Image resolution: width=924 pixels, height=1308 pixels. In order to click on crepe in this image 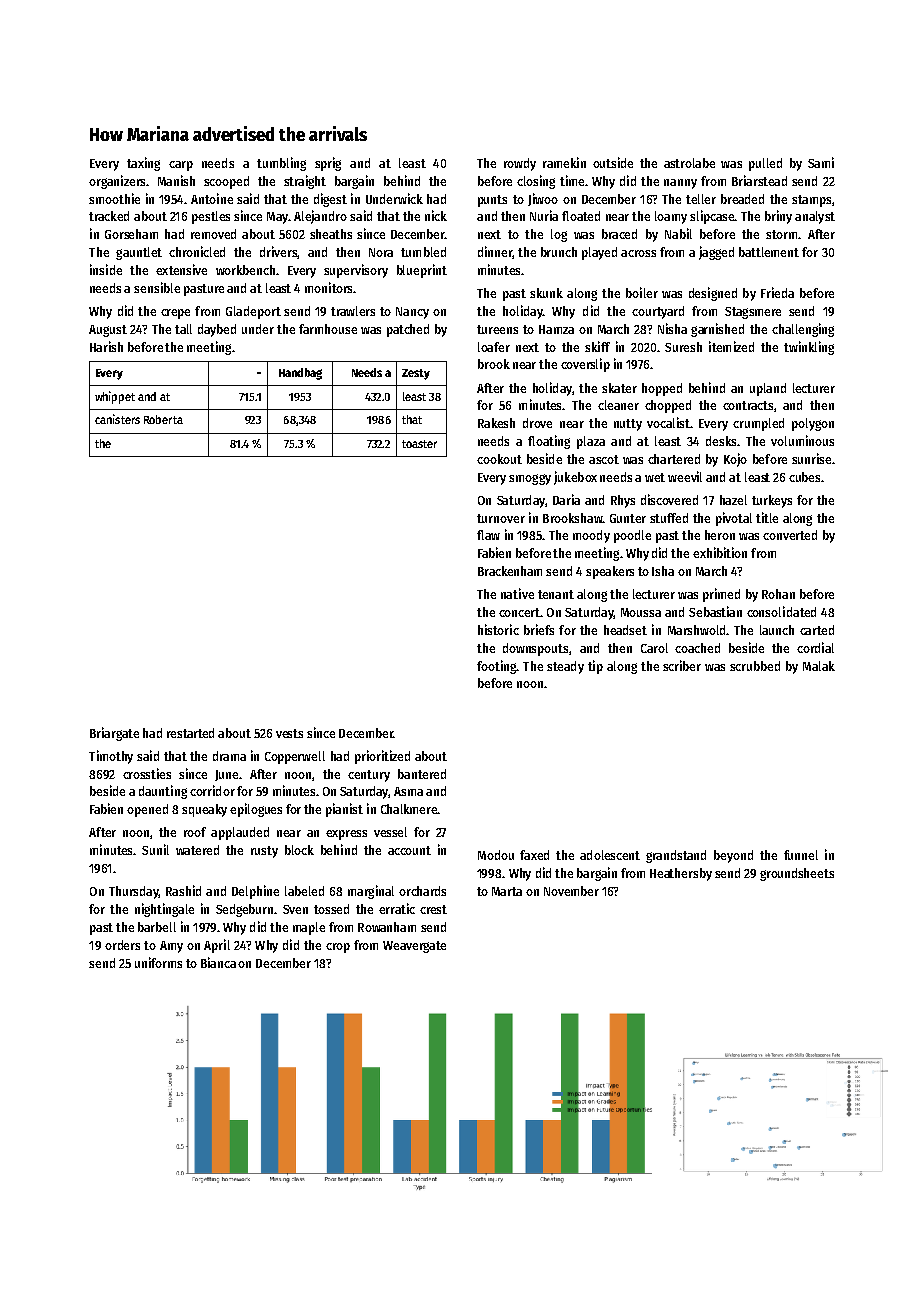, I will do `click(175, 314)`.
